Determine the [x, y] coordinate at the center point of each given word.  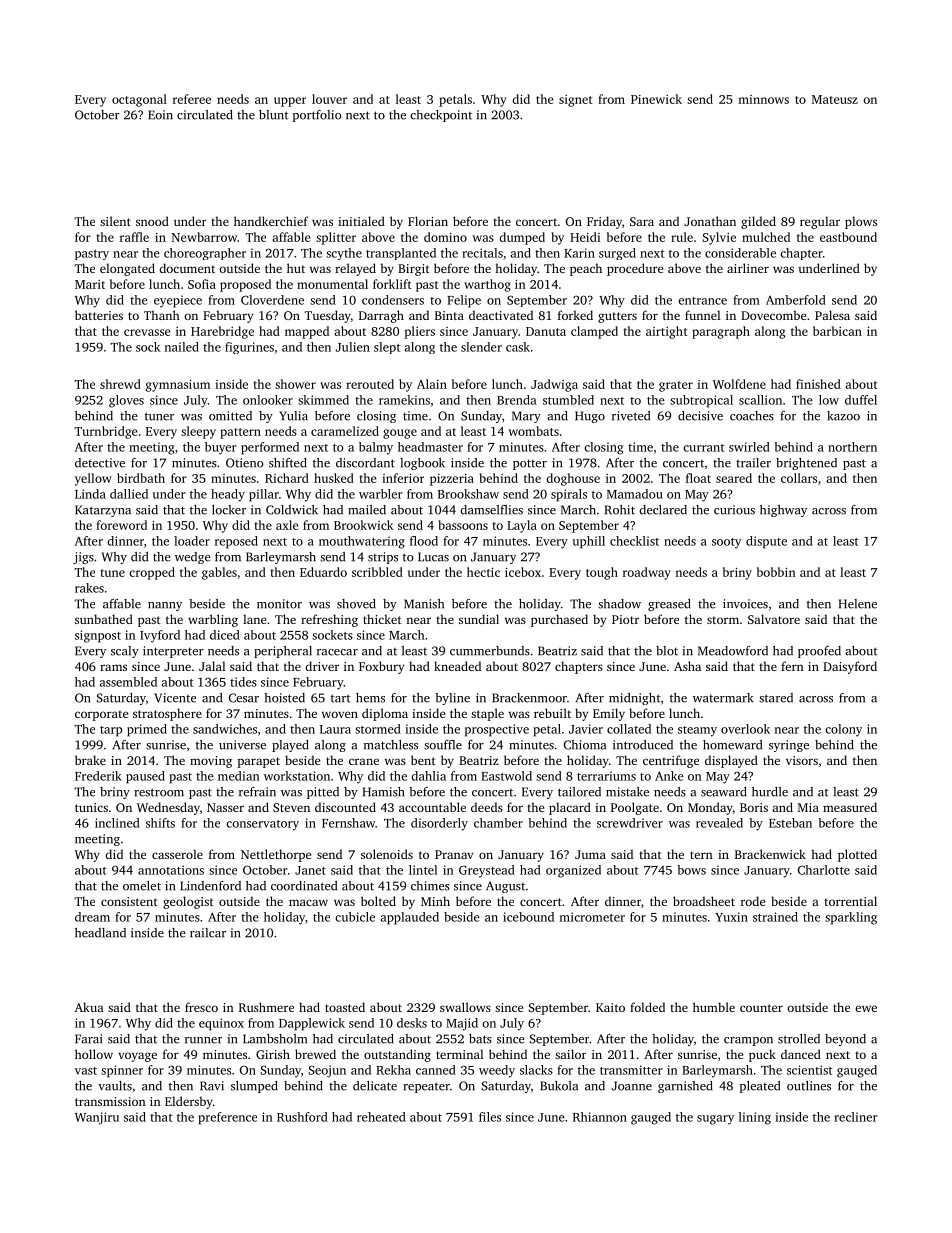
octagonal [139, 100]
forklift [392, 284]
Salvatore [774, 619]
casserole [177, 854]
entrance [702, 301]
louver [329, 99]
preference [228, 1118]
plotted [857, 855]
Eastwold [506, 776]
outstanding [397, 1055]
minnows [763, 99]
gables [219, 573]
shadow [619, 604]
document [187, 268]
